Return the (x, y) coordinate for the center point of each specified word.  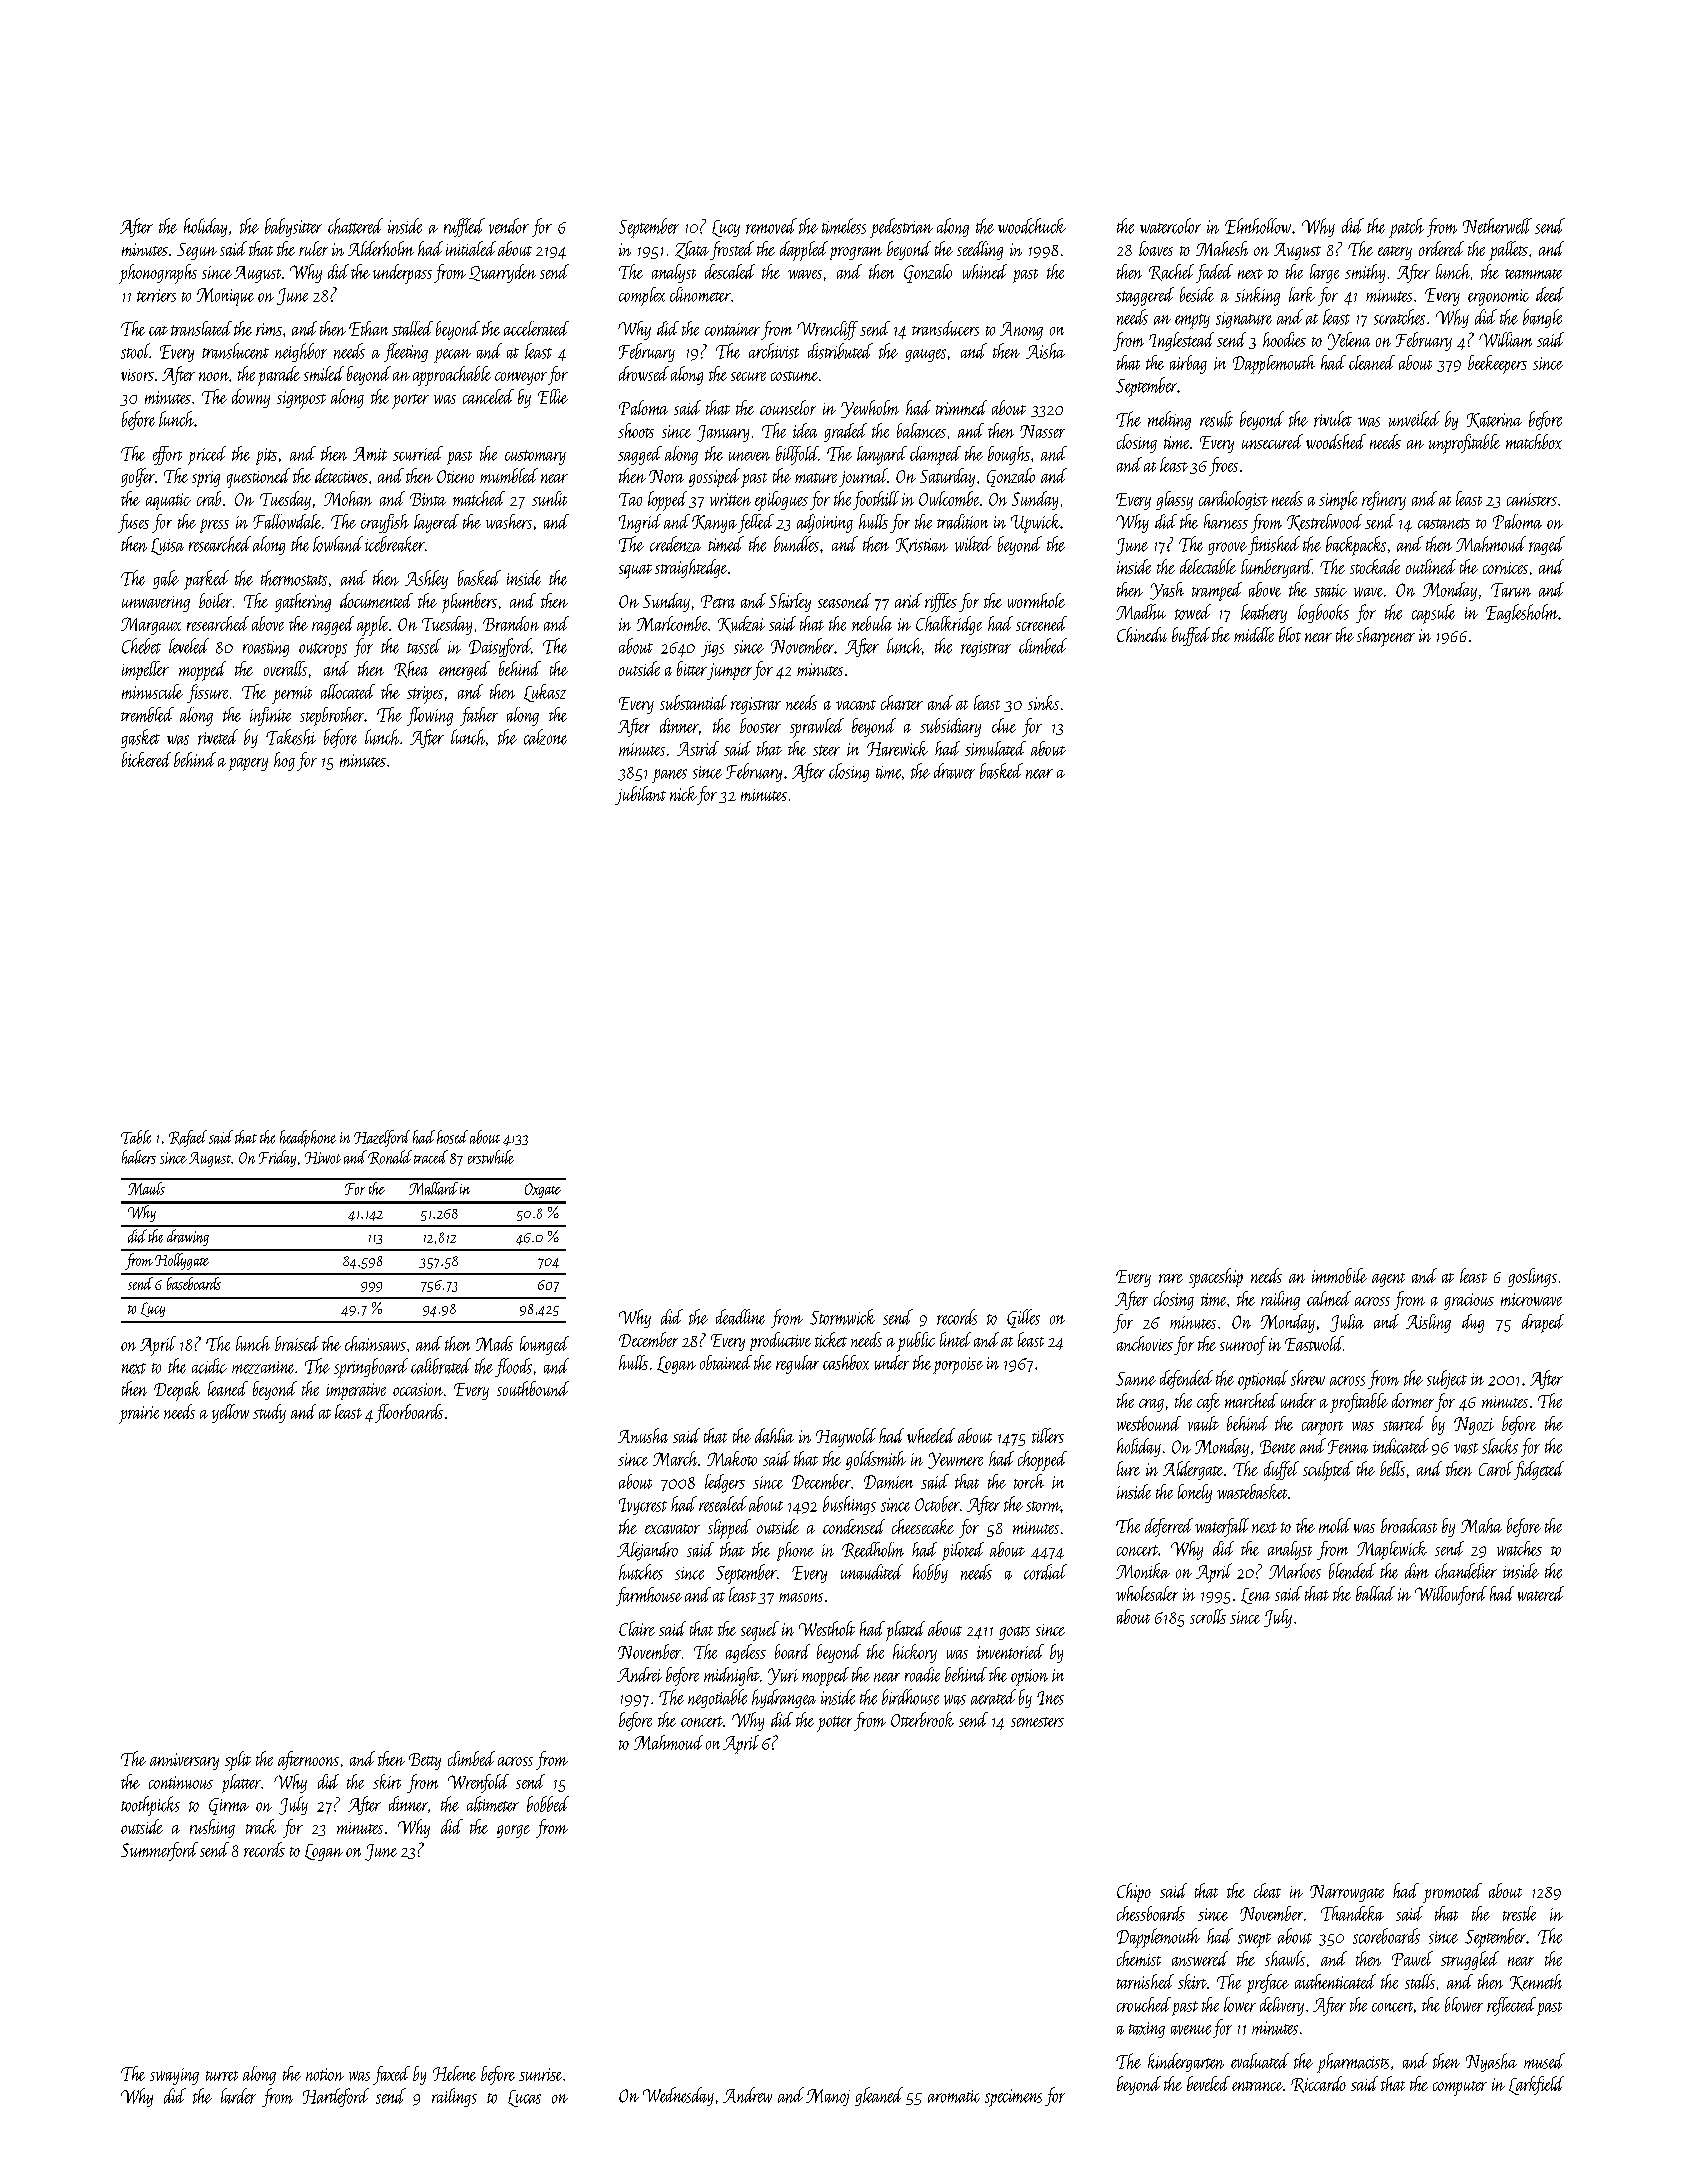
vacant (856, 705)
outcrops (323, 650)
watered (1541, 1593)
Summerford (159, 1851)
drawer (954, 771)
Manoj (828, 2097)
